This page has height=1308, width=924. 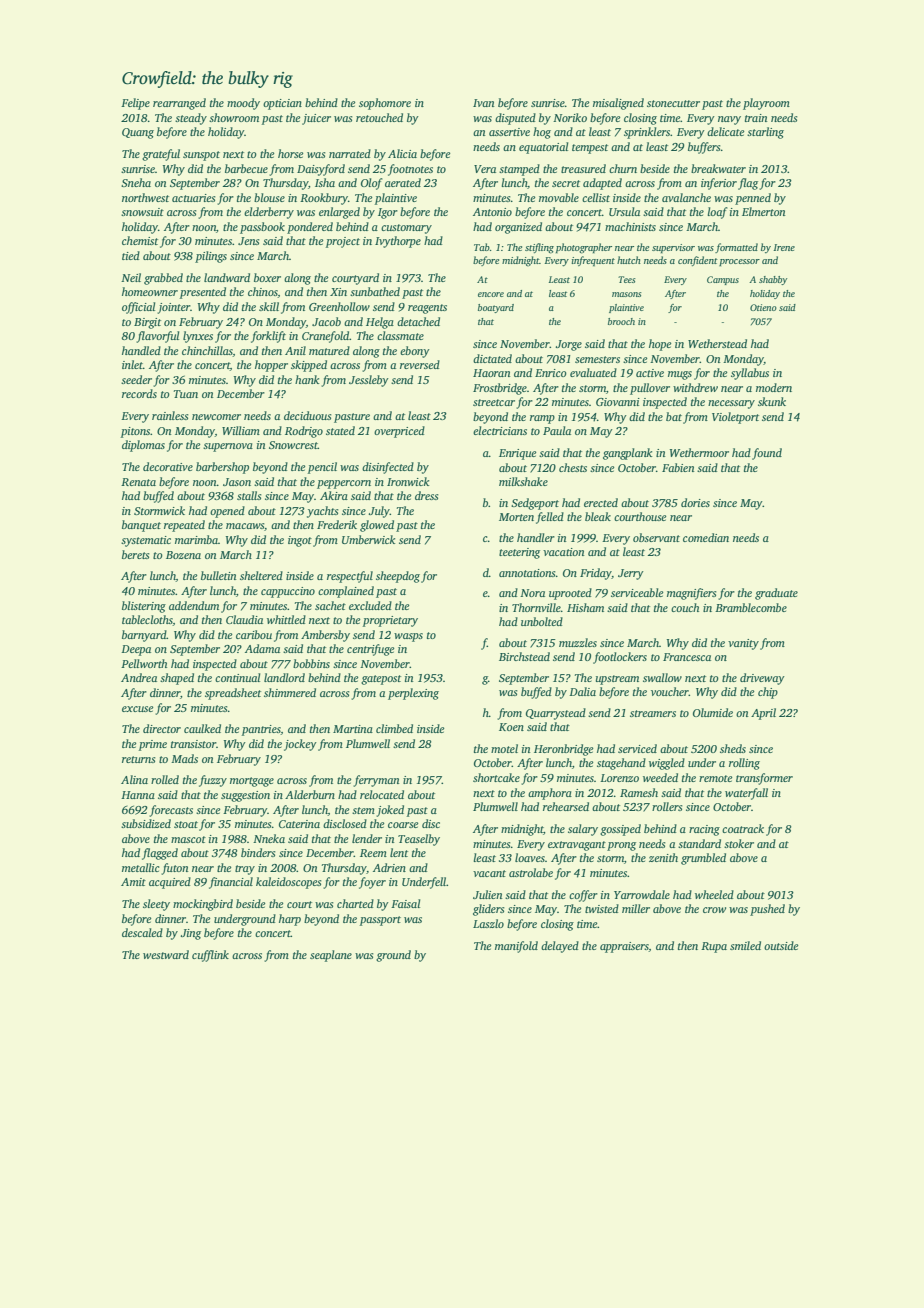 I want to click on Daisyford, so click(x=321, y=170).
